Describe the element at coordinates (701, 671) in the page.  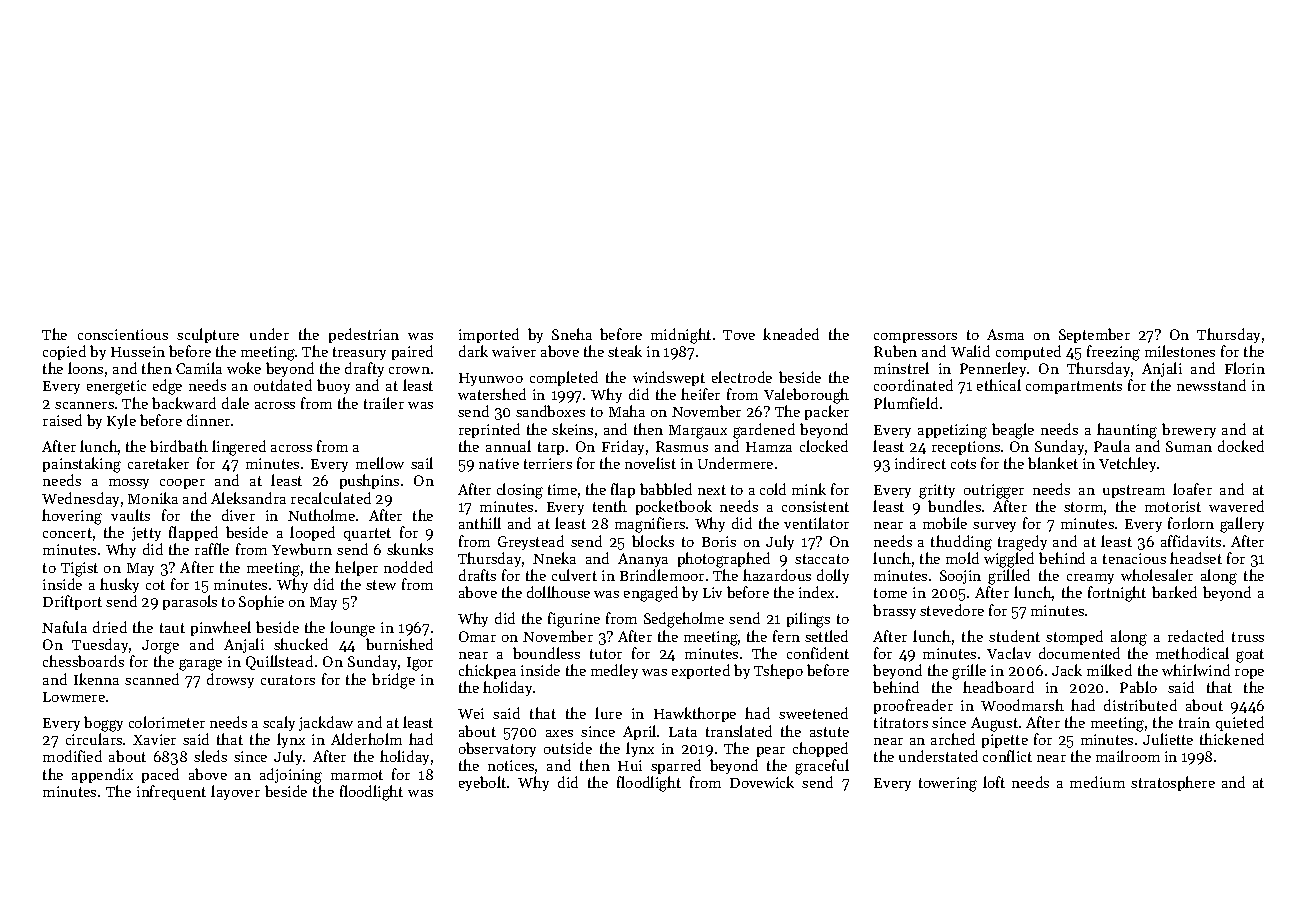
I see `exported` at that location.
